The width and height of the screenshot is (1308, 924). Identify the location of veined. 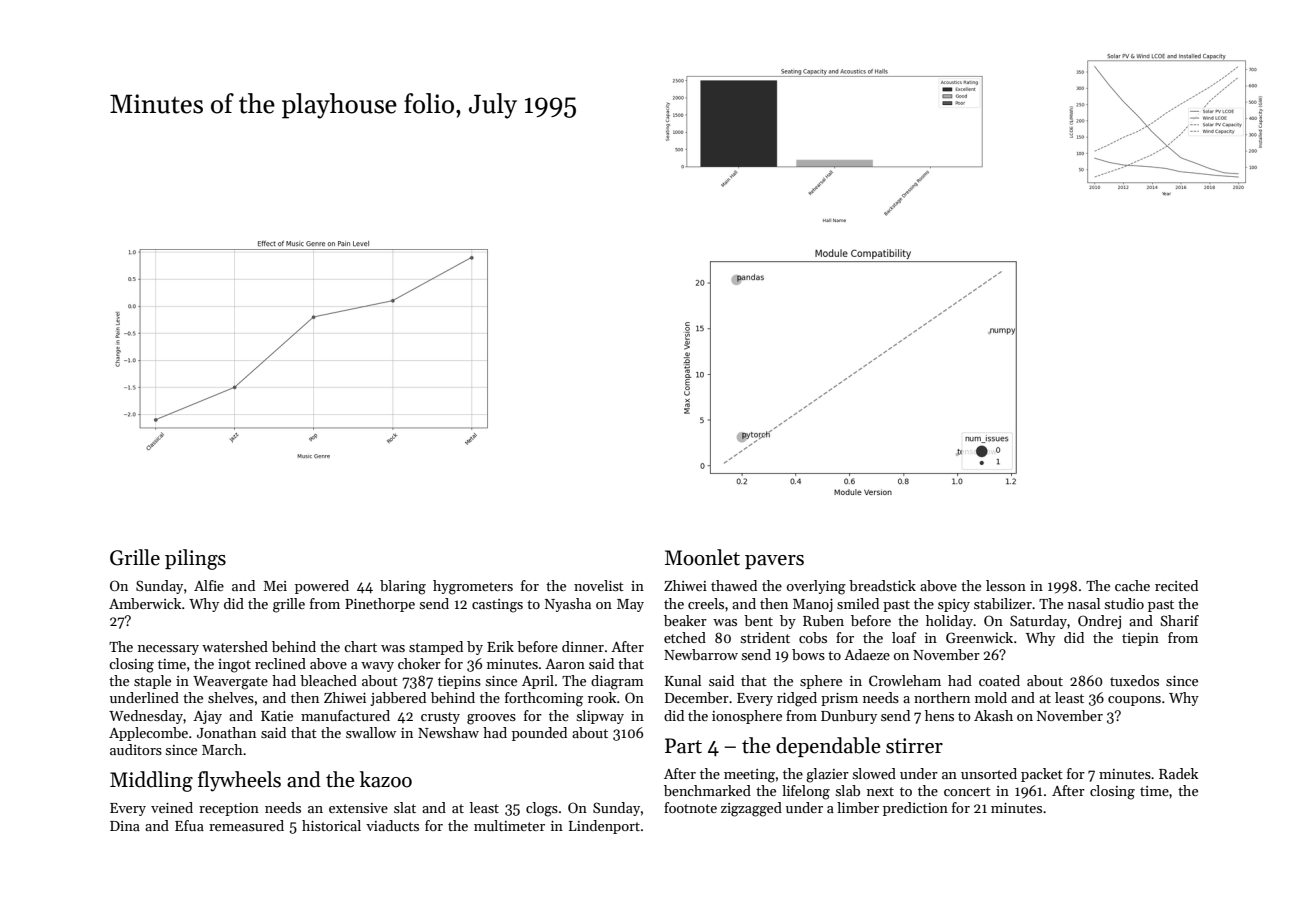
(172, 807).
